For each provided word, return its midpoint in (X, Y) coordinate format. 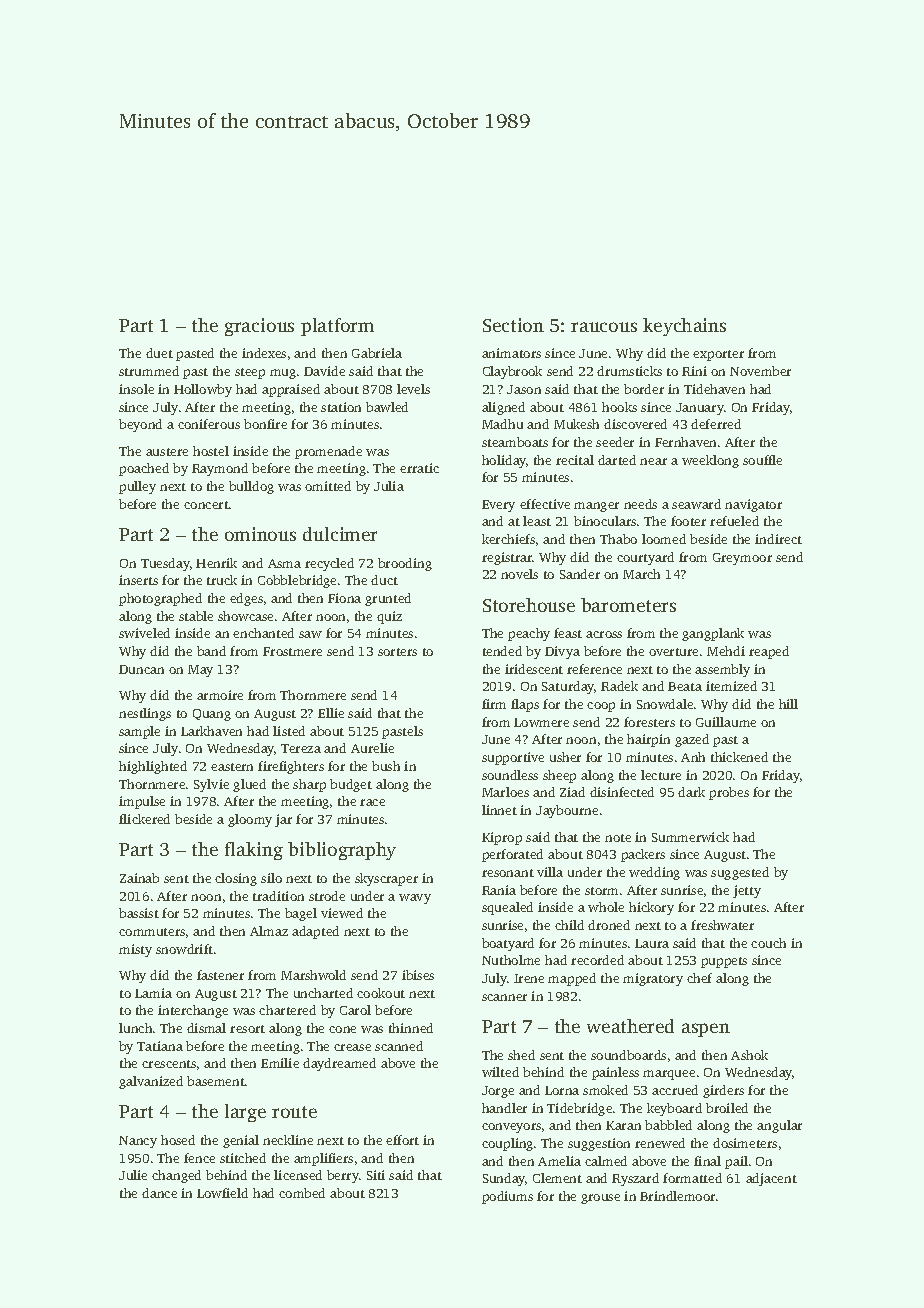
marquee (669, 1075)
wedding (654, 873)
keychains (684, 327)
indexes (264, 353)
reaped (769, 652)
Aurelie (372, 748)
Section (513, 325)
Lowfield (222, 1193)
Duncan (141, 669)
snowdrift (184, 949)
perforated (512, 855)
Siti (376, 1175)
